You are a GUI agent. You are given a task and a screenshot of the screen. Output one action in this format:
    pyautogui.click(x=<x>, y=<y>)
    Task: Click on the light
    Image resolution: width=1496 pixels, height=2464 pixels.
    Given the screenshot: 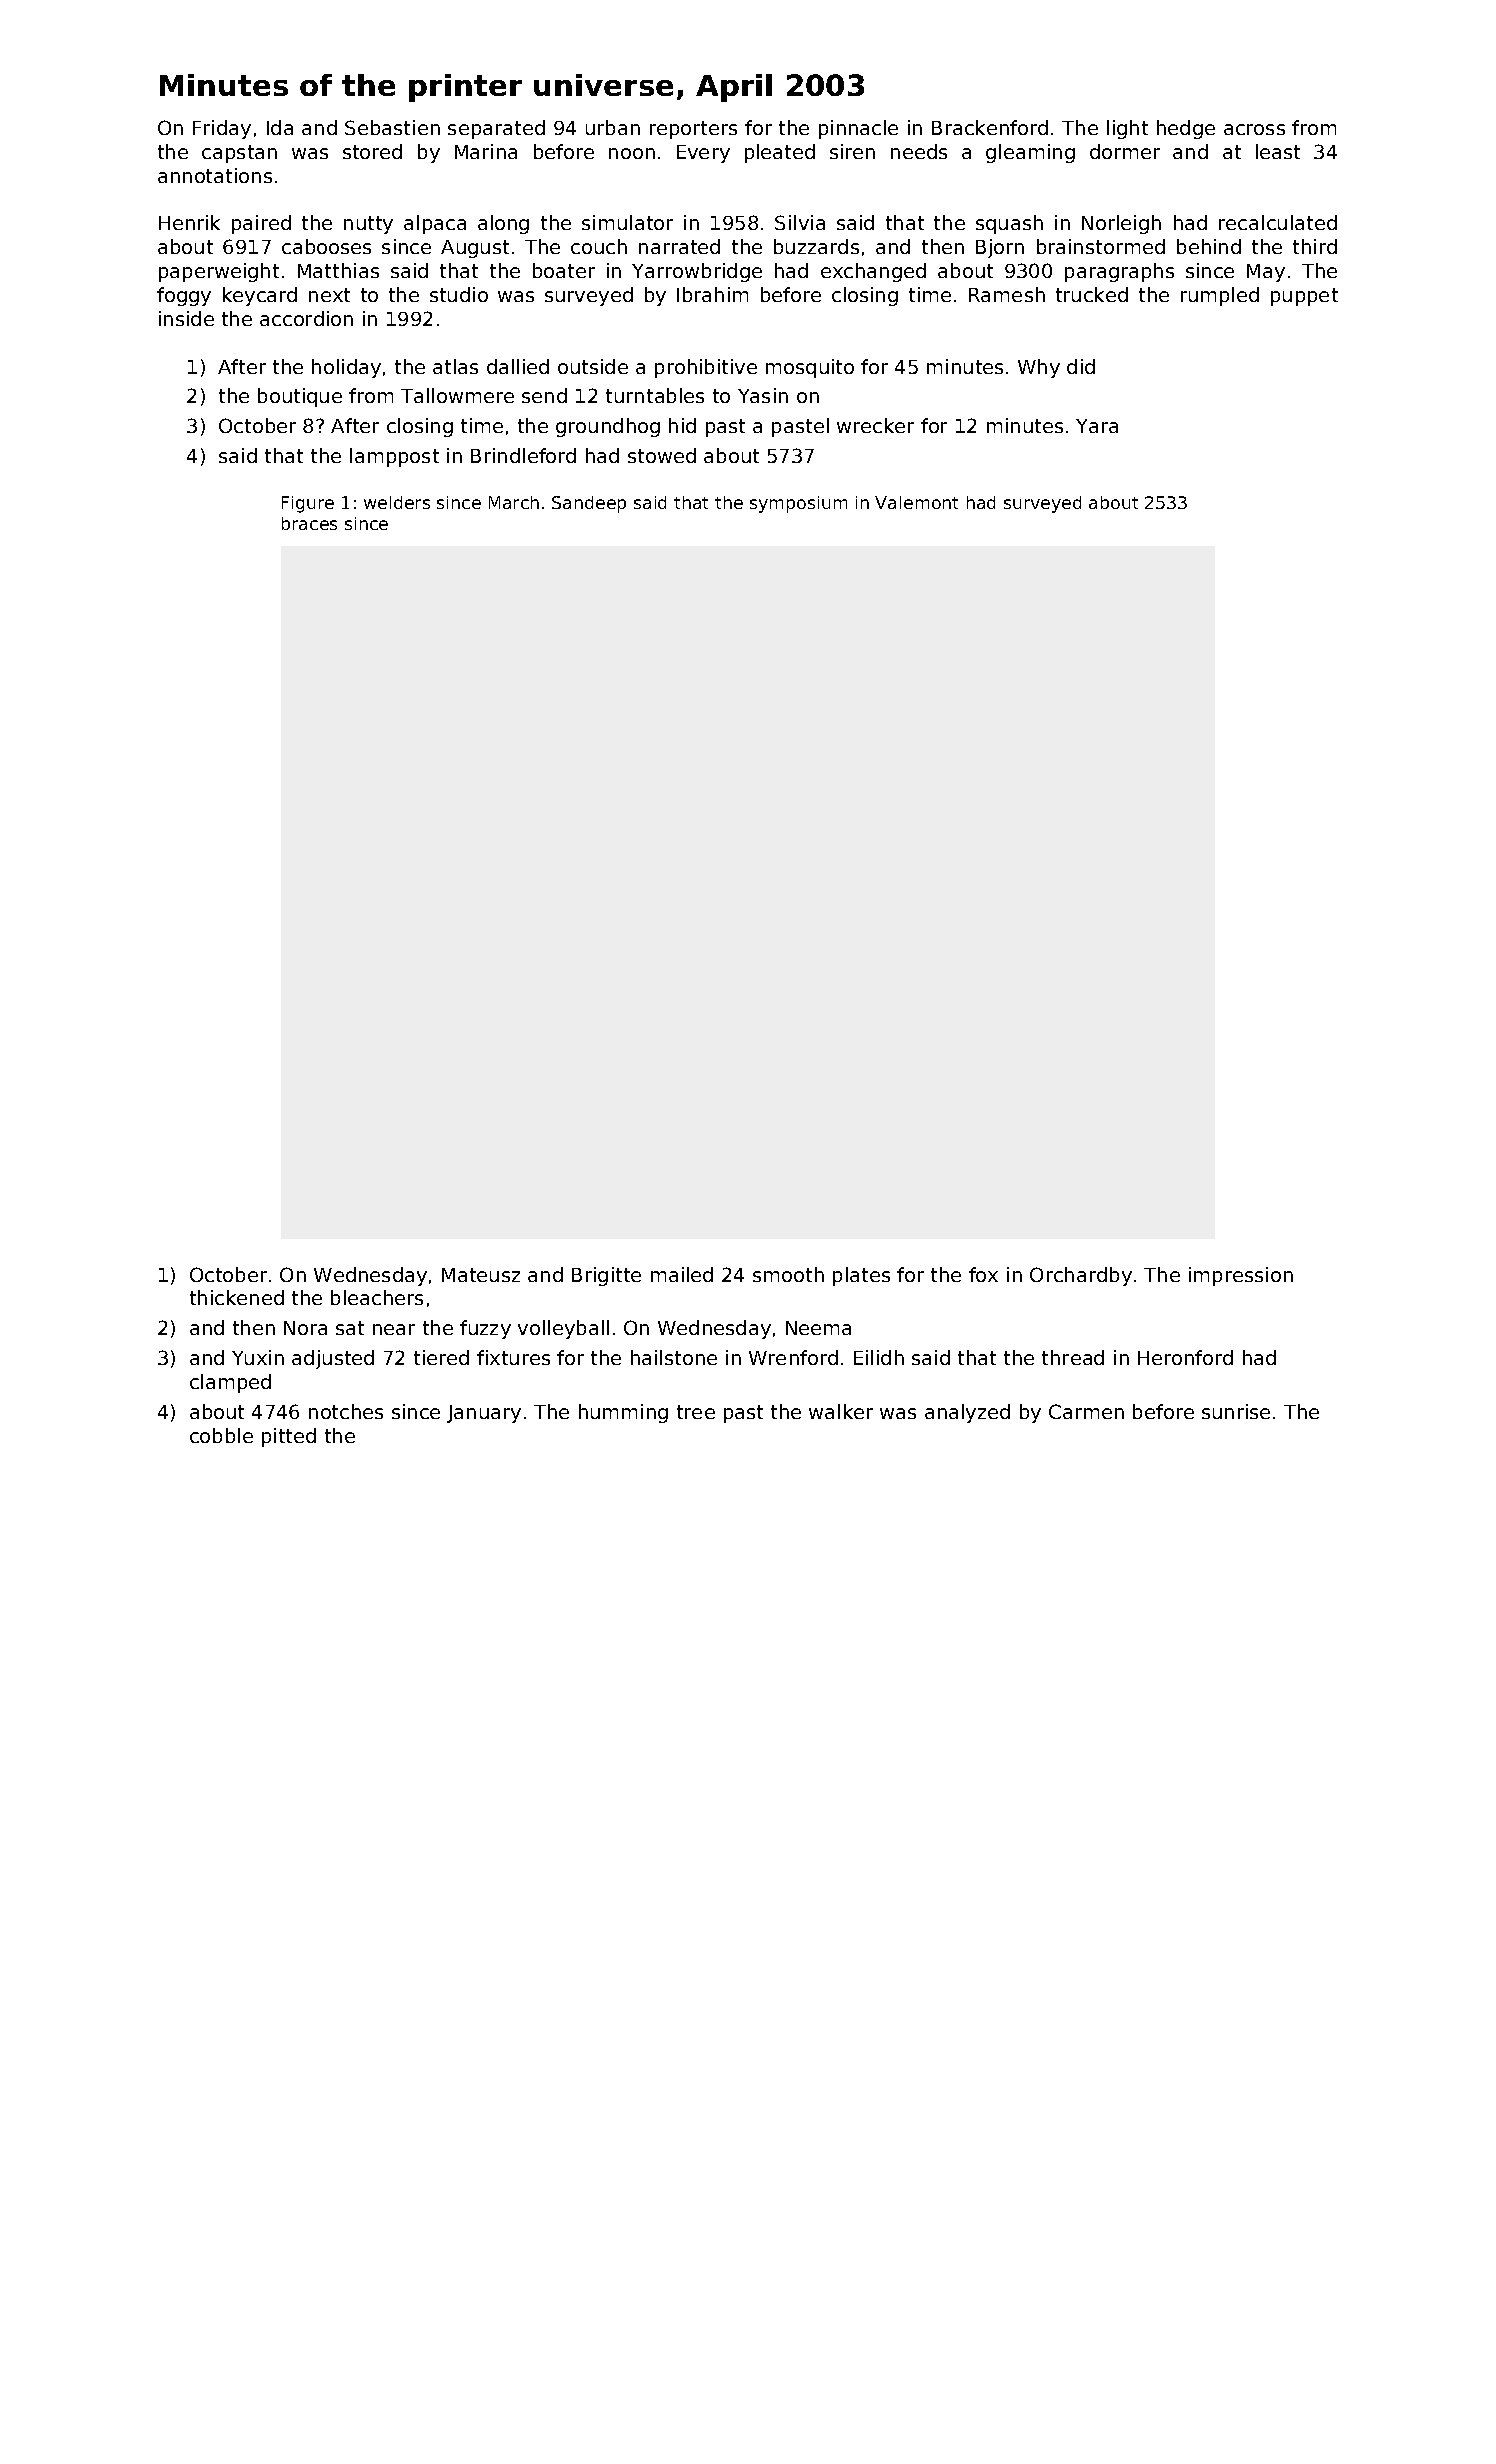 What is the action you would take?
    pyautogui.click(x=1127, y=129)
